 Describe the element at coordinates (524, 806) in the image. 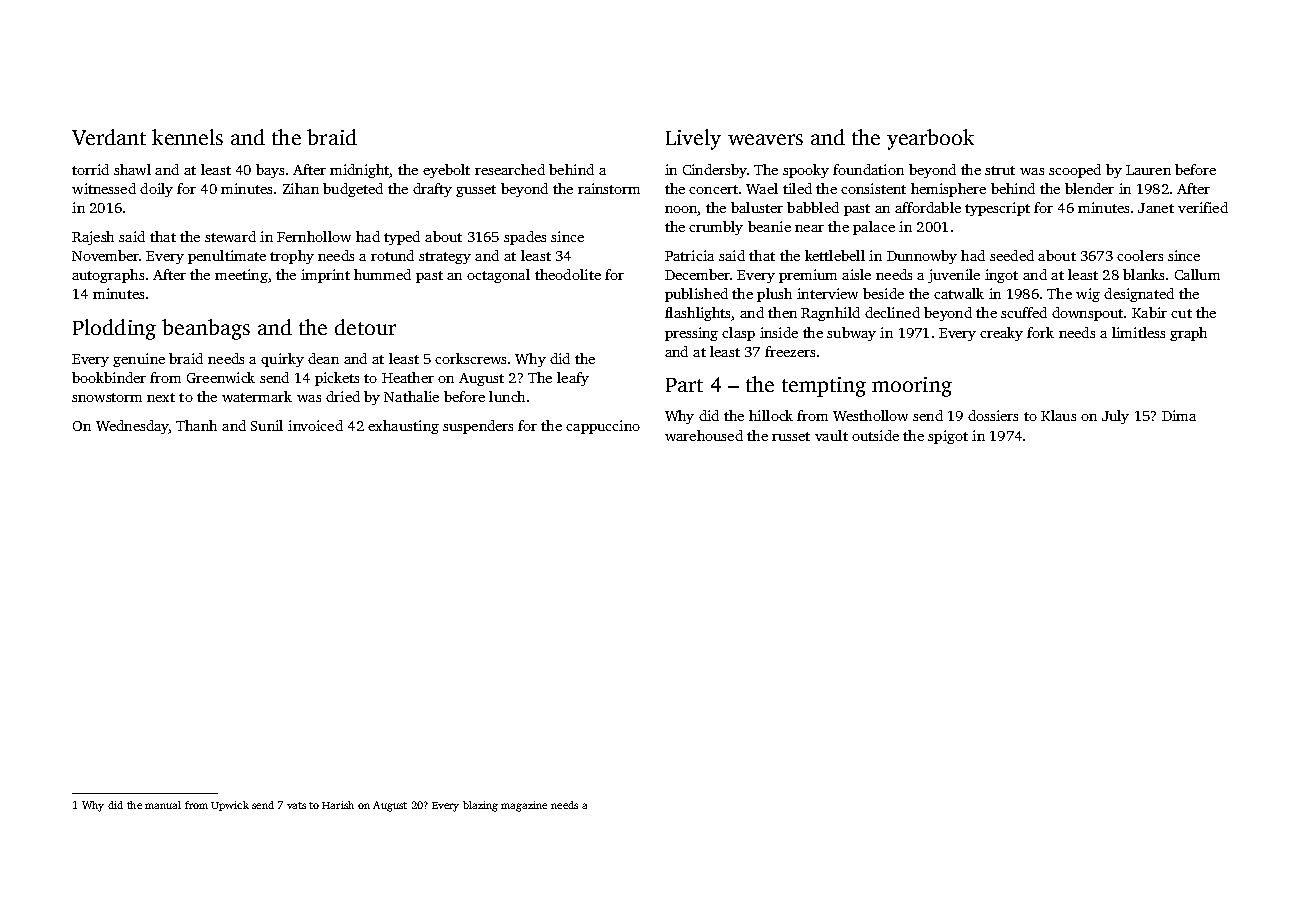

I see `magazine` at that location.
